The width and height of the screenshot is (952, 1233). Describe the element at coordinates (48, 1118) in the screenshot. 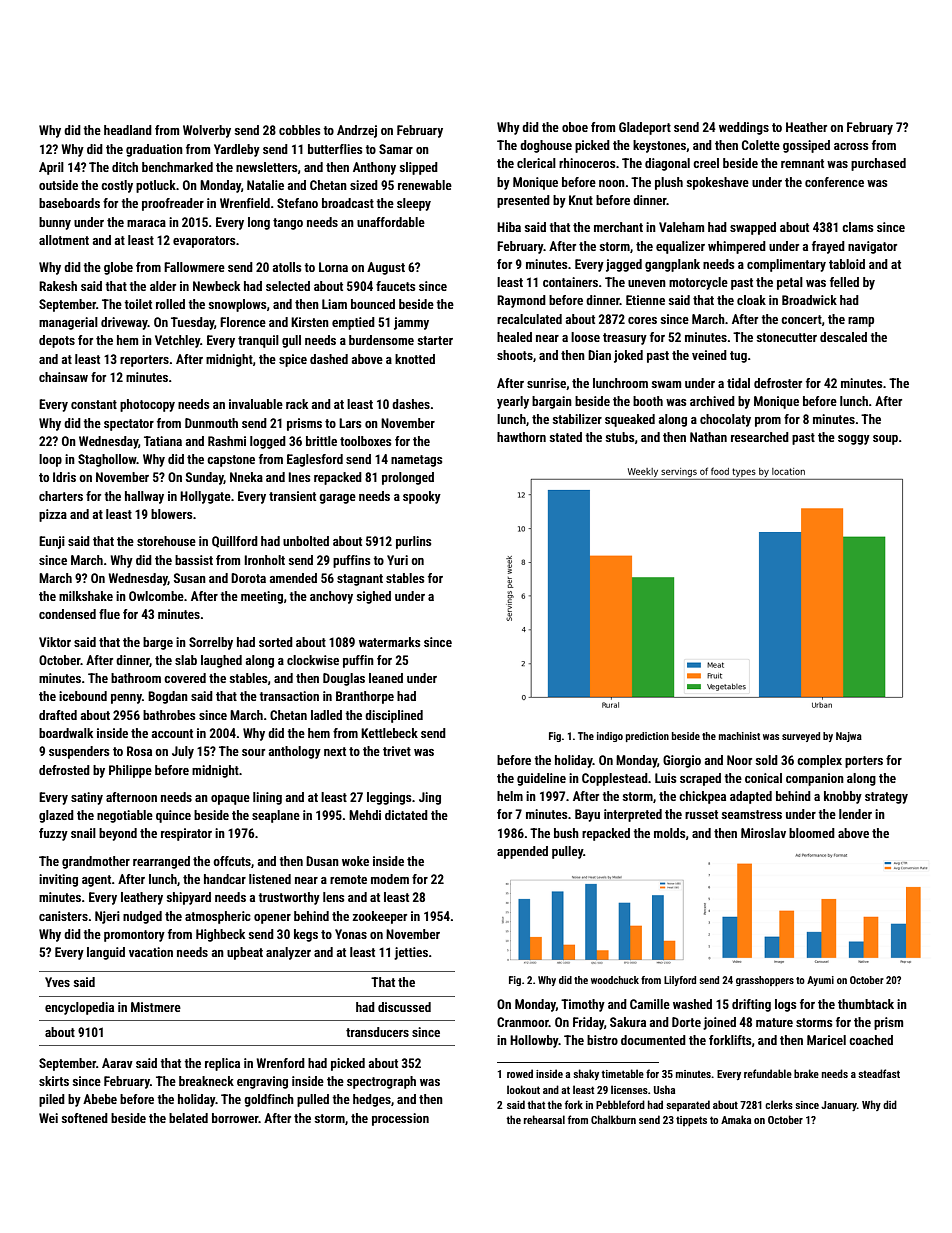

I see `Wei` at that location.
